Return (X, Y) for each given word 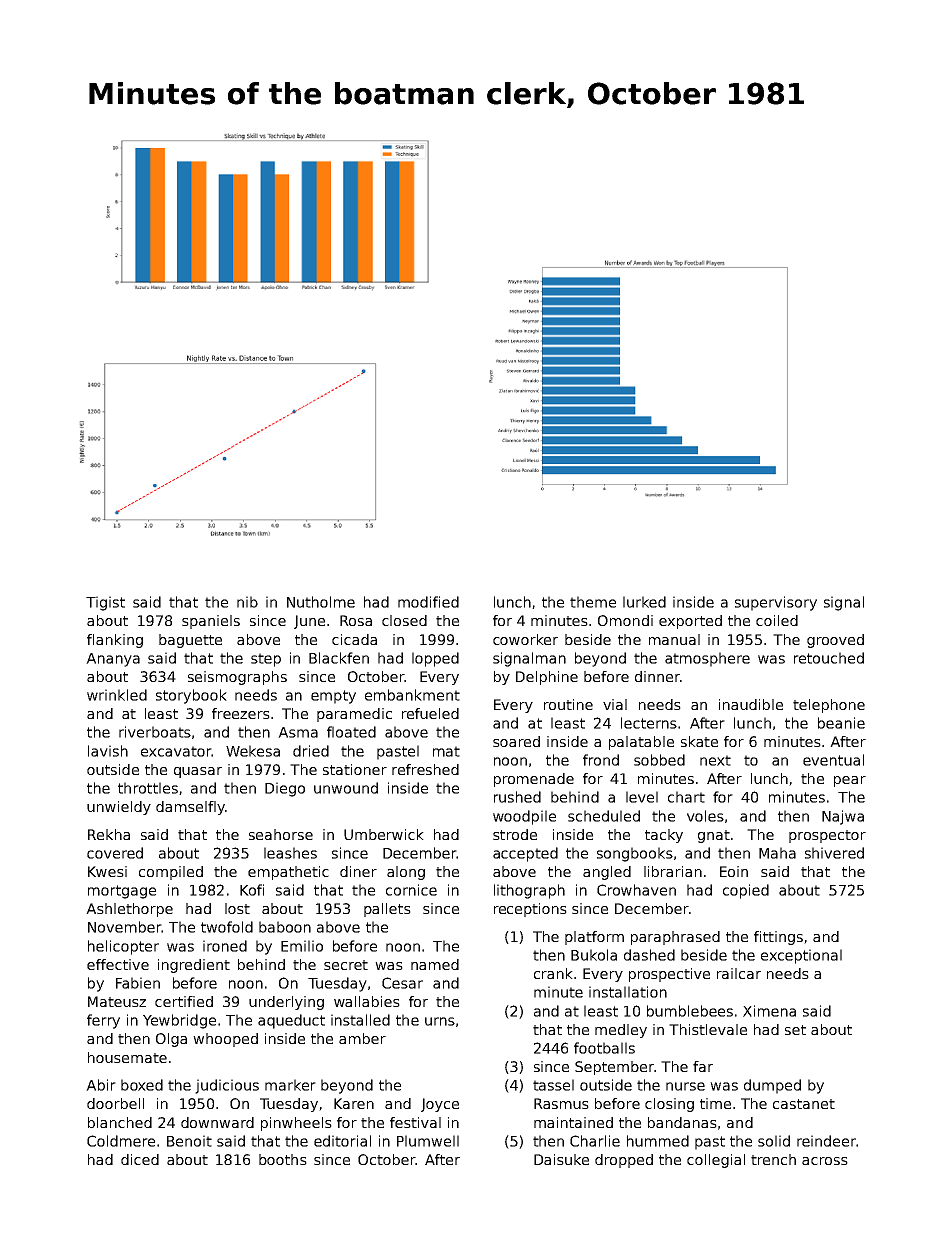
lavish (108, 751)
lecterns (649, 723)
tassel (553, 1085)
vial (615, 704)
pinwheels (296, 1124)
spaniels (211, 622)
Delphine (547, 678)
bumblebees (690, 1011)
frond (601, 760)
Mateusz (117, 1001)
